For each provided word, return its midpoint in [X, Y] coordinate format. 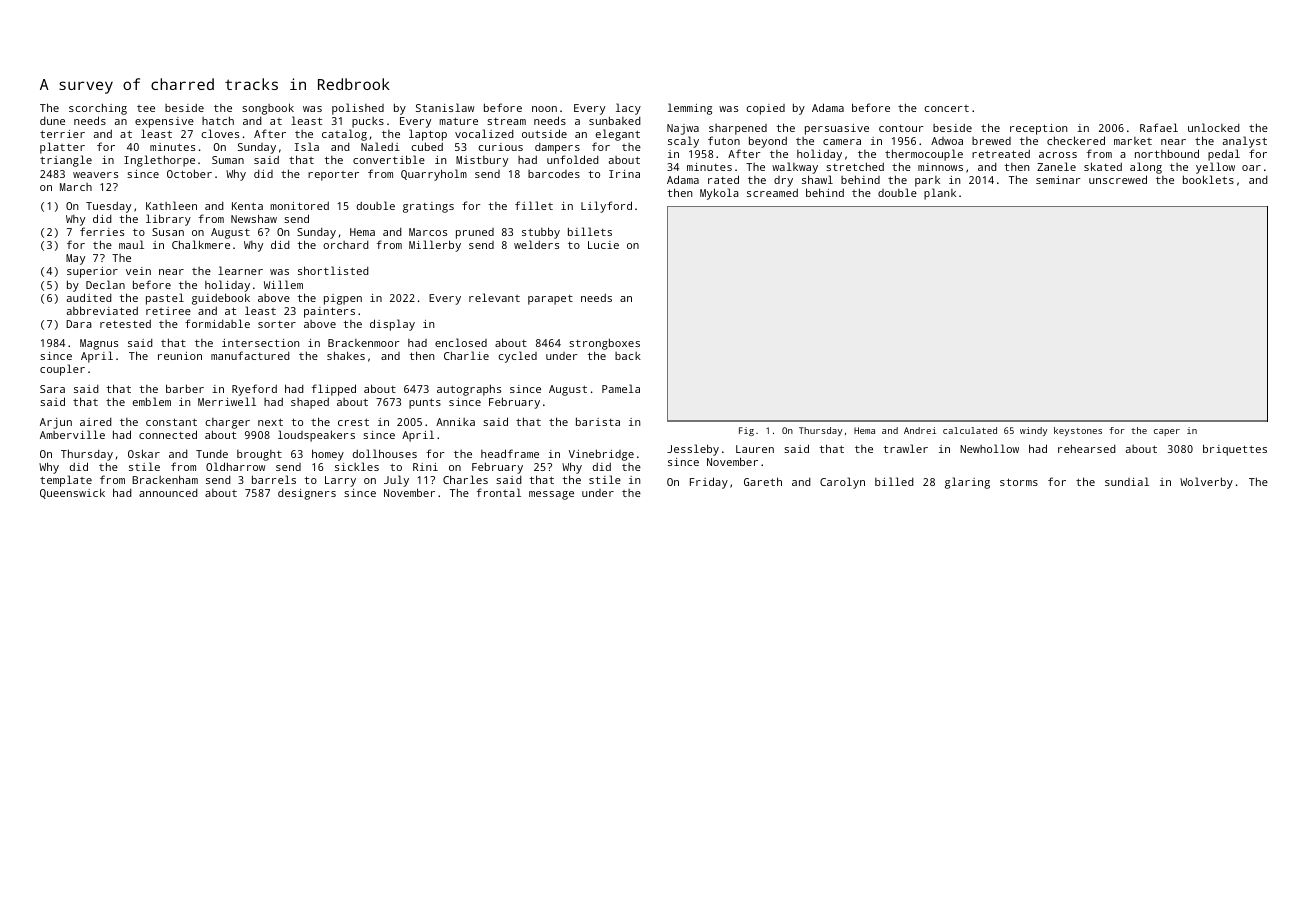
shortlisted [333, 270]
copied [765, 109]
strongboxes [604, 344]
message [551, 495]
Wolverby [1206, 483]
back [628, 356]
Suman [228, 160]
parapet [550, 300]
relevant [494, 297]
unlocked [1214, 127]
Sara [52, 389]
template [66, 481]
